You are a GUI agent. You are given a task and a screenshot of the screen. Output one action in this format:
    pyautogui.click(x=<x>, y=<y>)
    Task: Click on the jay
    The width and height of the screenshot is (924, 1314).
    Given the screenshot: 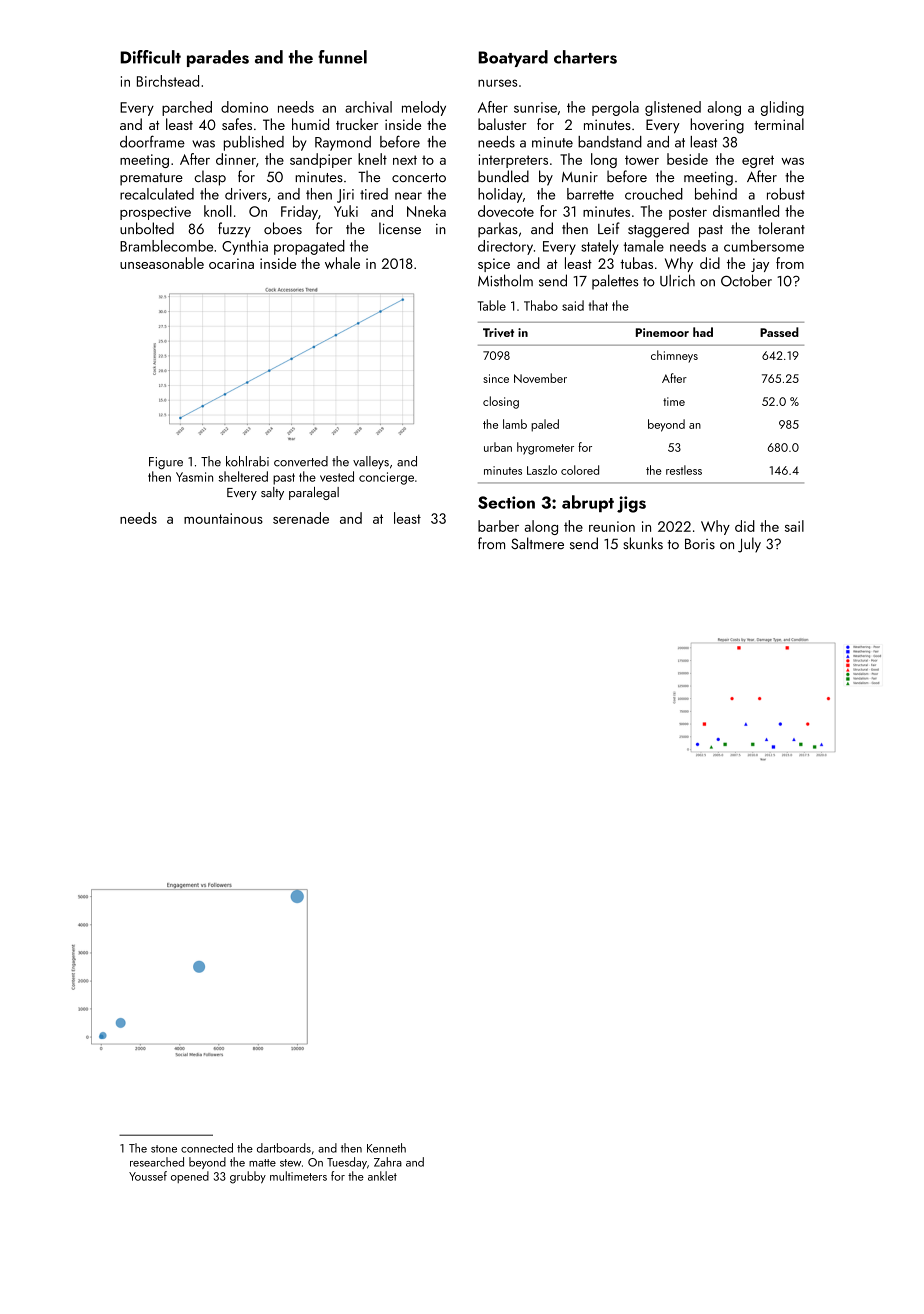 What is the action you would take?
    pyautogui.click(x=760, y=265)
